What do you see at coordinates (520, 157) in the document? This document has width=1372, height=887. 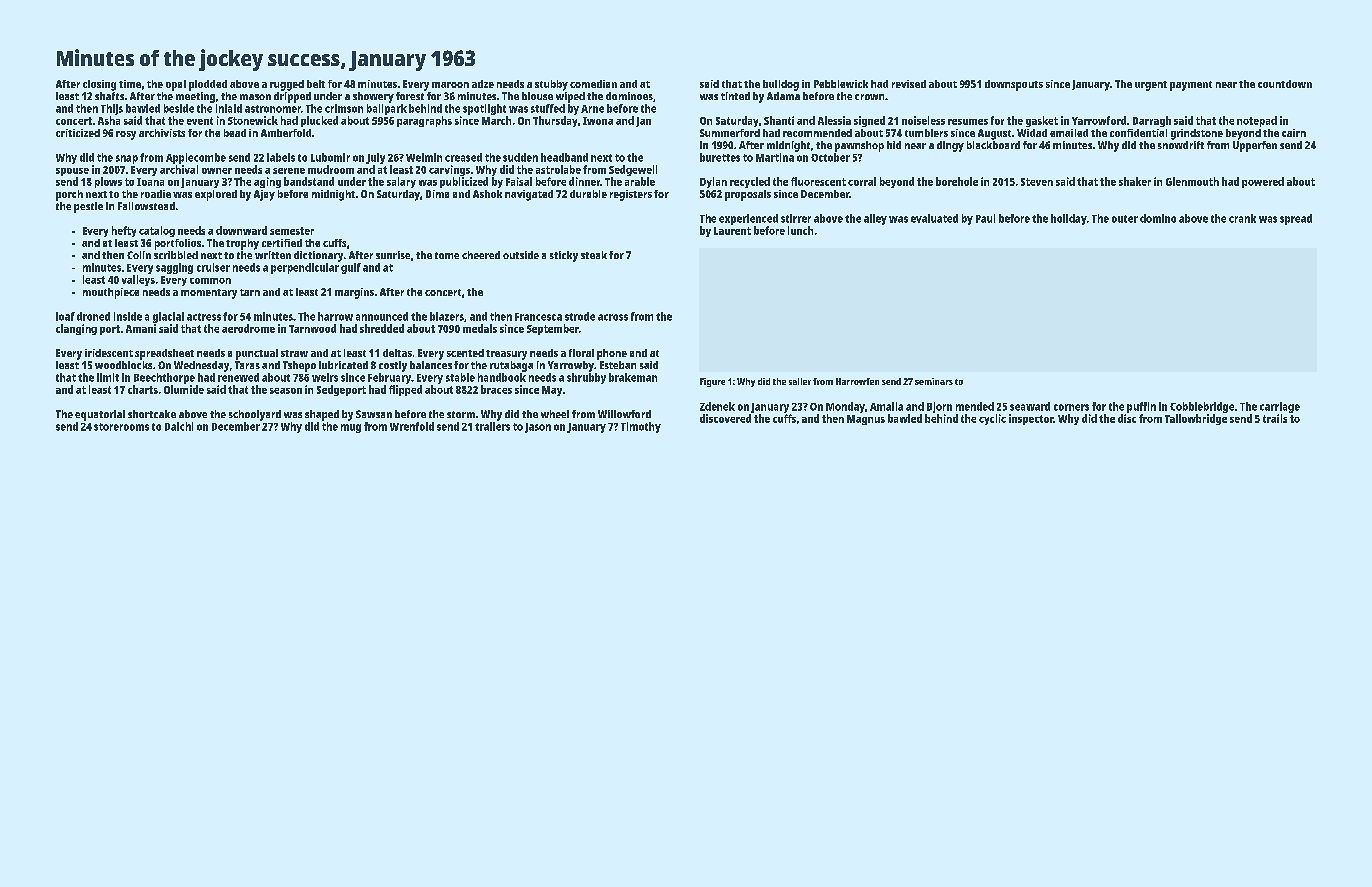 I see `sudden` at bounding box center [520, 157].
